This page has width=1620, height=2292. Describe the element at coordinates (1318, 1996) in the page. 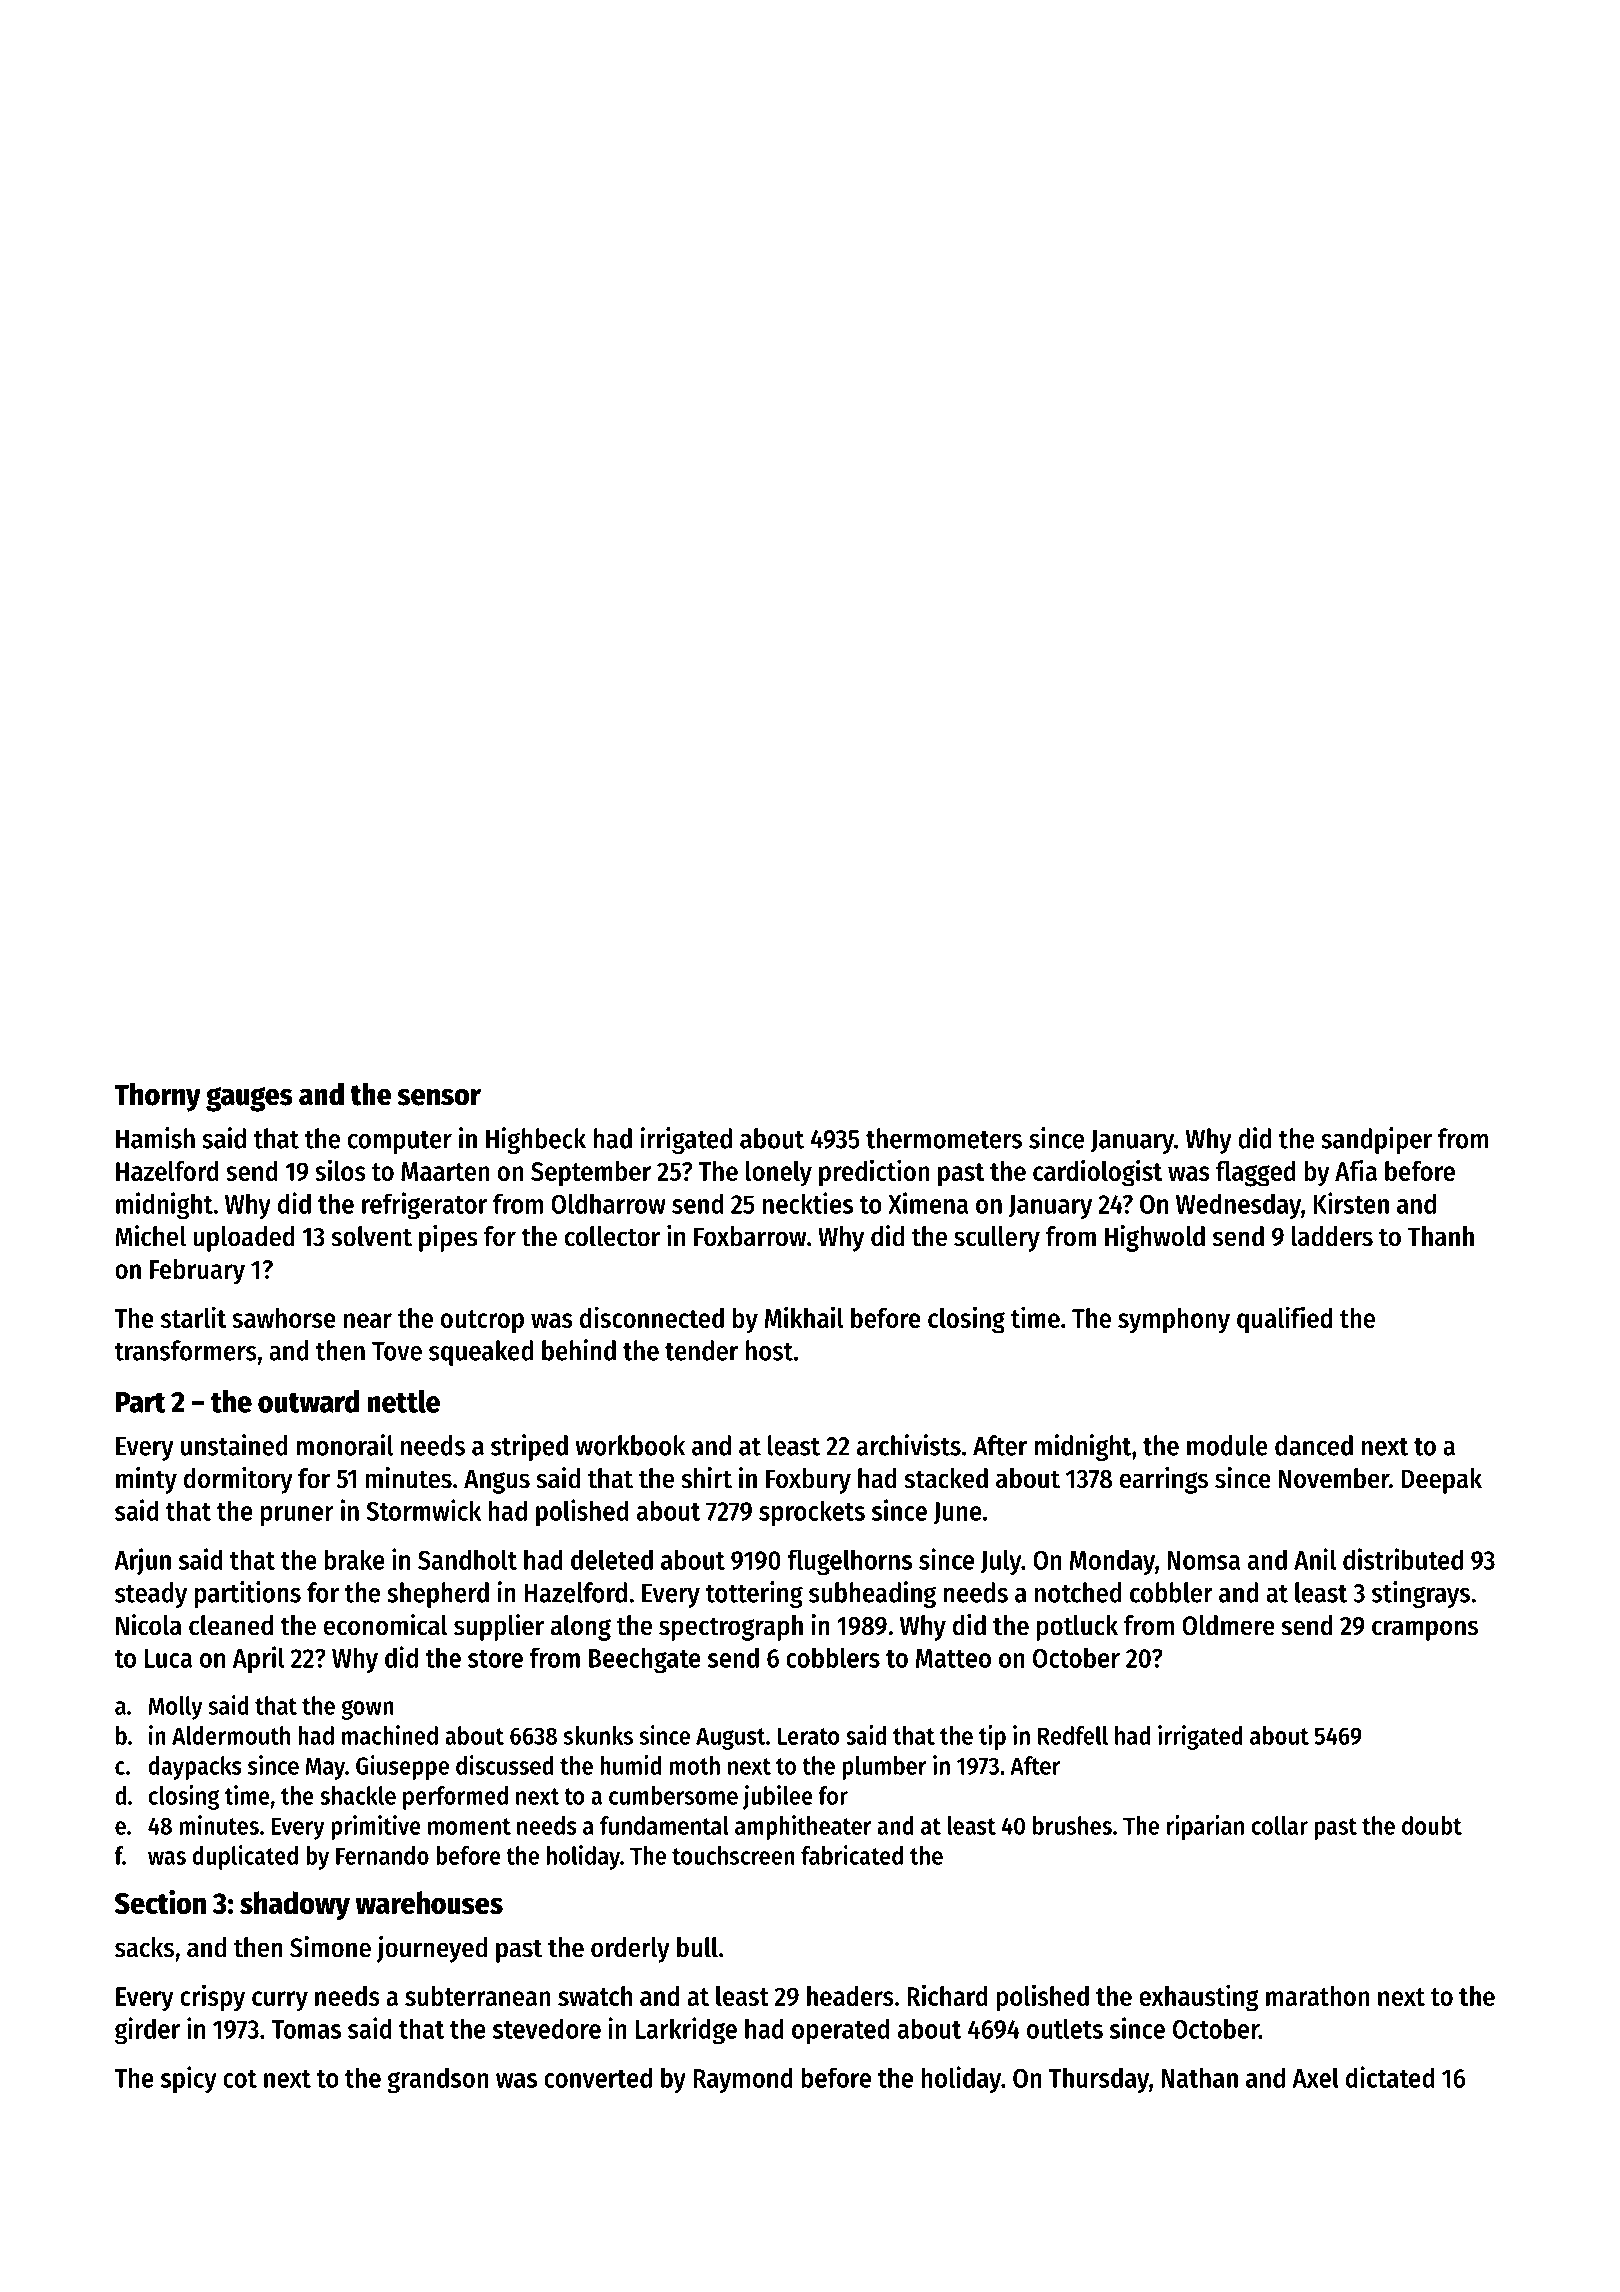

I see `marathon` at that location.
